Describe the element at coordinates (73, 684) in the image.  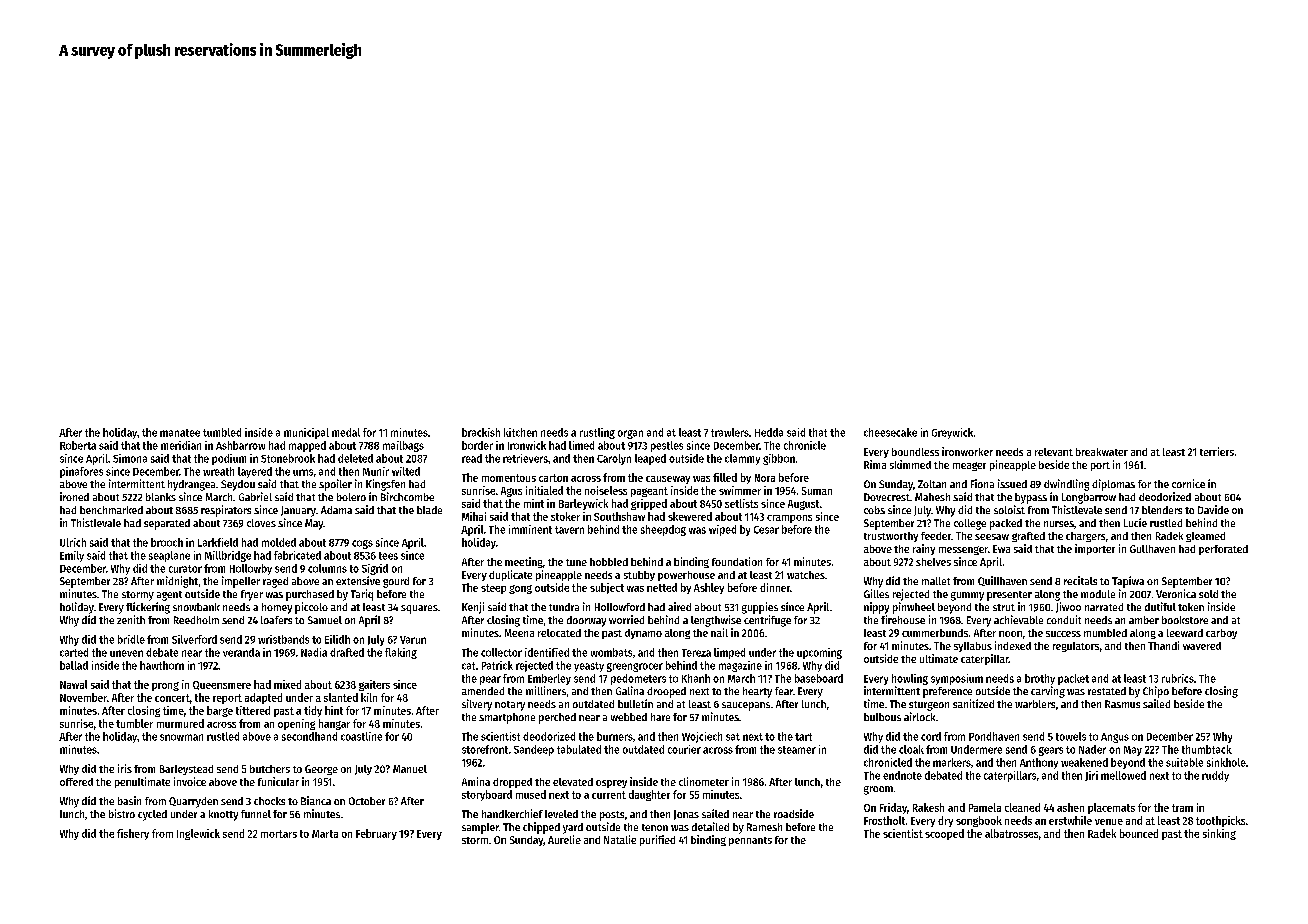
I see `Nawal` at that location.
